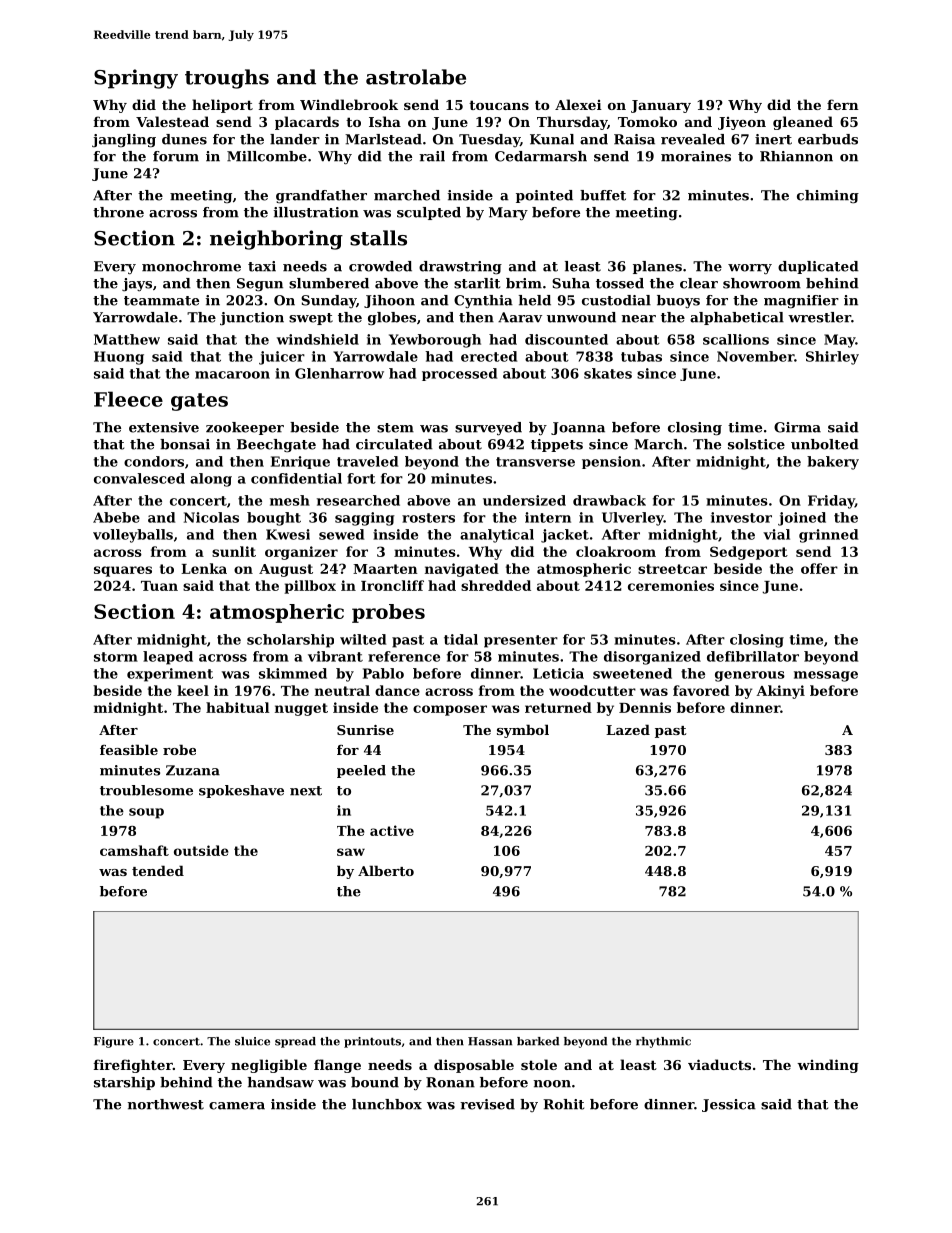  Describe the element at coordinates (158, 870) in the document. I see `tended` at that location.
